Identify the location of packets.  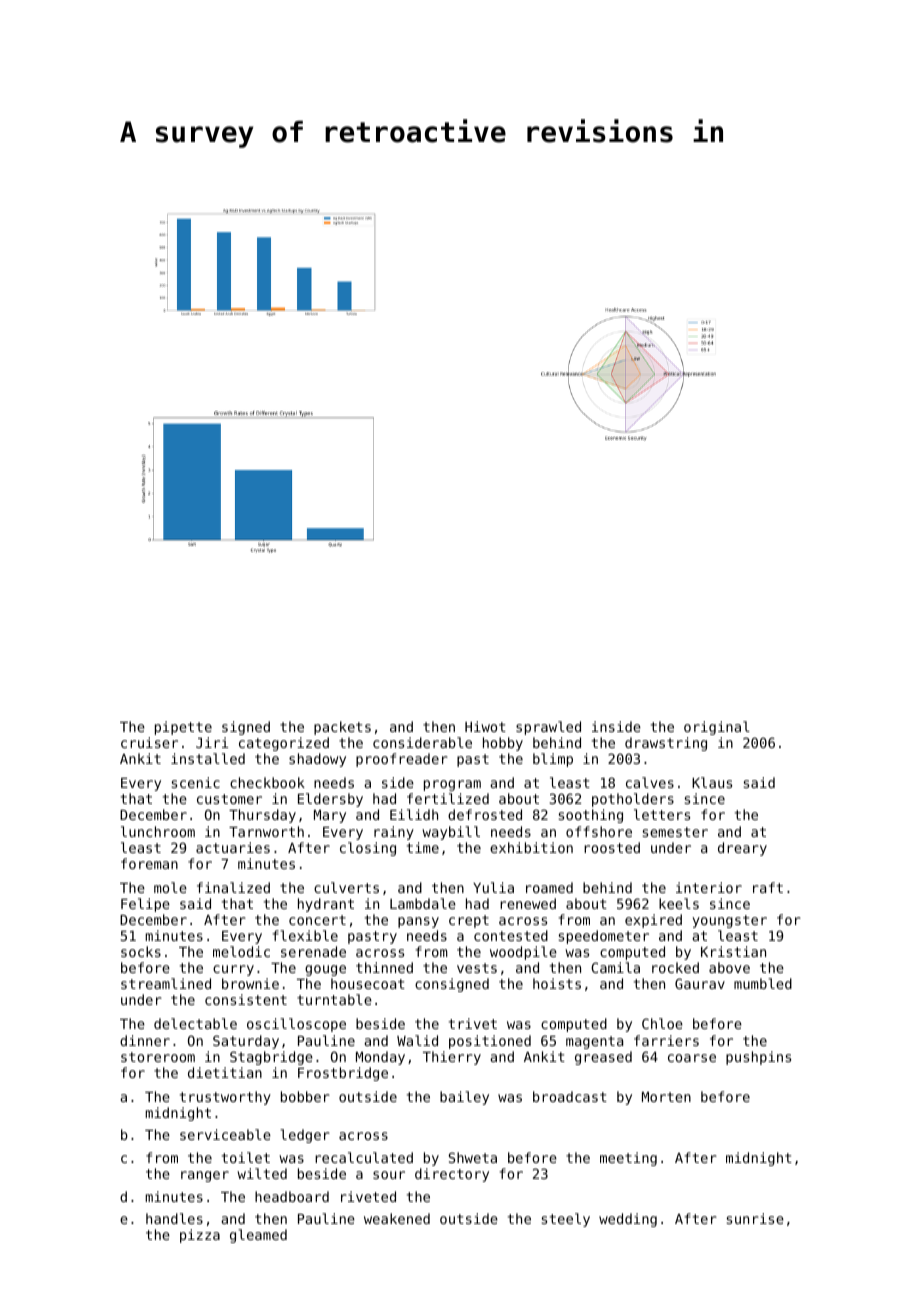
(342, 728).
